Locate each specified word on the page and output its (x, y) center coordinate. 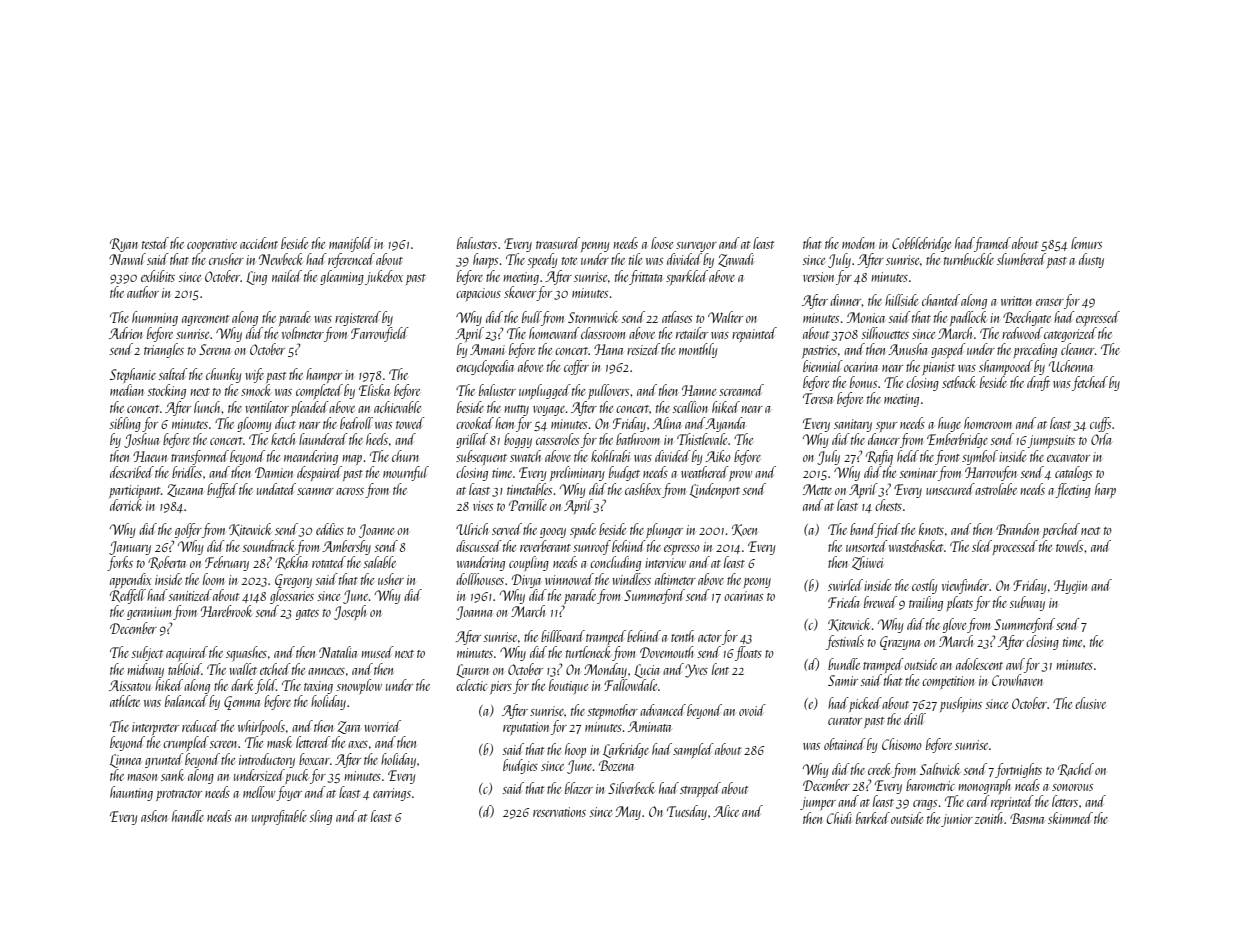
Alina (666, 423)
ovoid (752, 710)
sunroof (592, 547)
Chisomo (902, 744)
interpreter (155, 728)
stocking (166, 391)
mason (142, 777)
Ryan (124, 245)
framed (992, 244)
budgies (520, 766)
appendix (131, 580)
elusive (1090, 703)
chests (888, 505)
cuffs (1100, 424)
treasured (558, 243)
